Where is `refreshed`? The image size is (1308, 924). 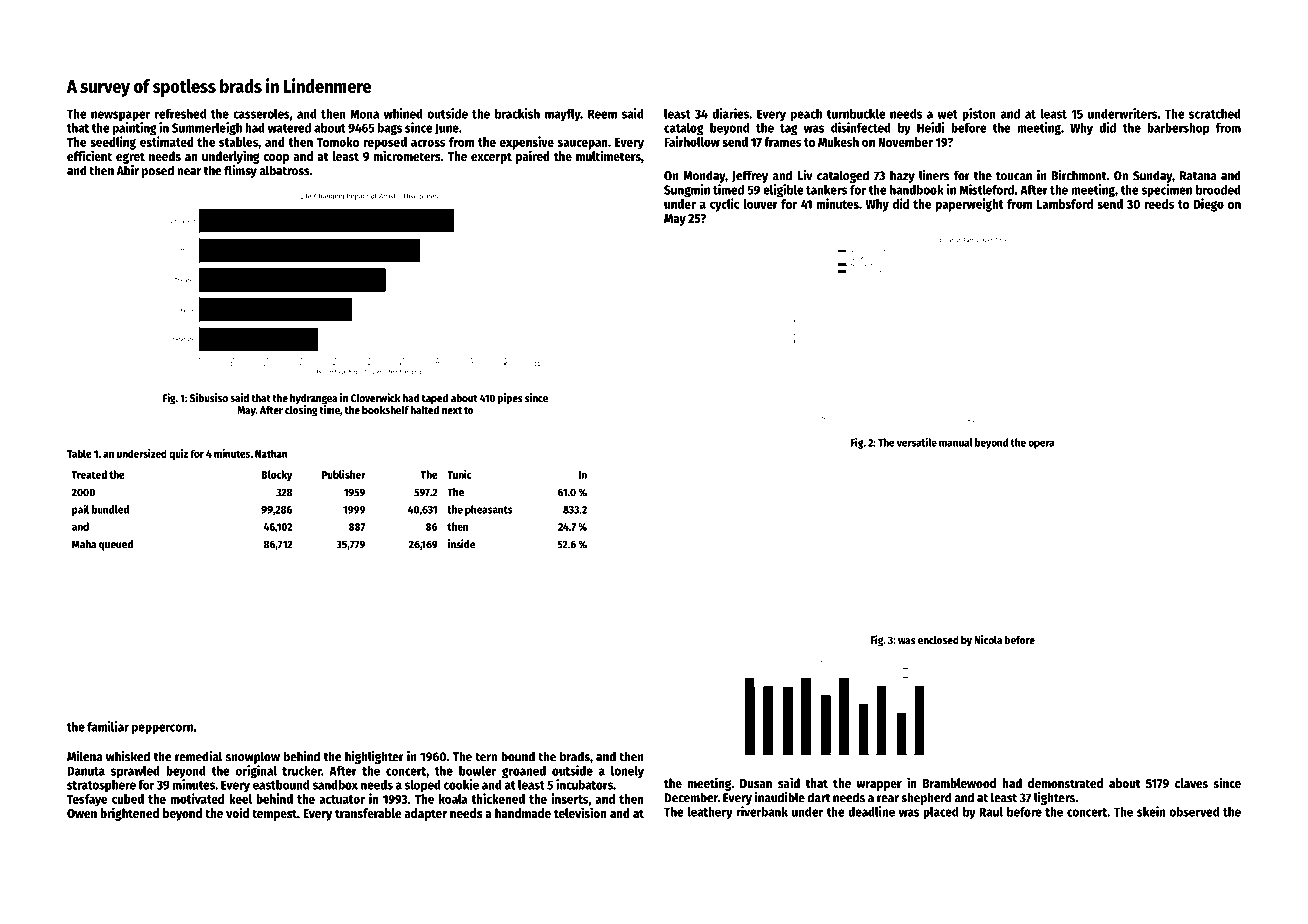 refreshed is located at coordinates (180, 114).
